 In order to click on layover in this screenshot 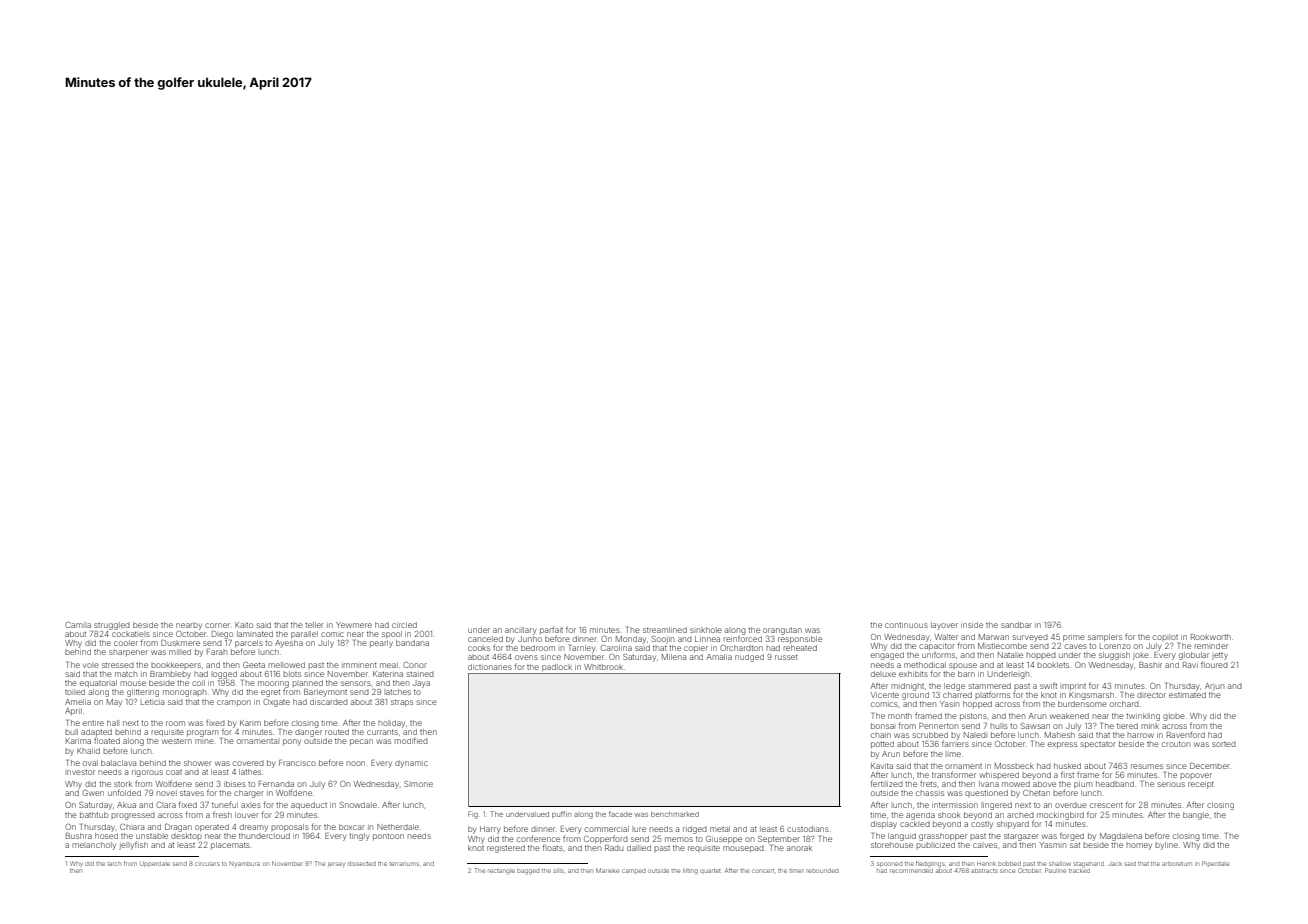, I will do `click(944, 626)`.
